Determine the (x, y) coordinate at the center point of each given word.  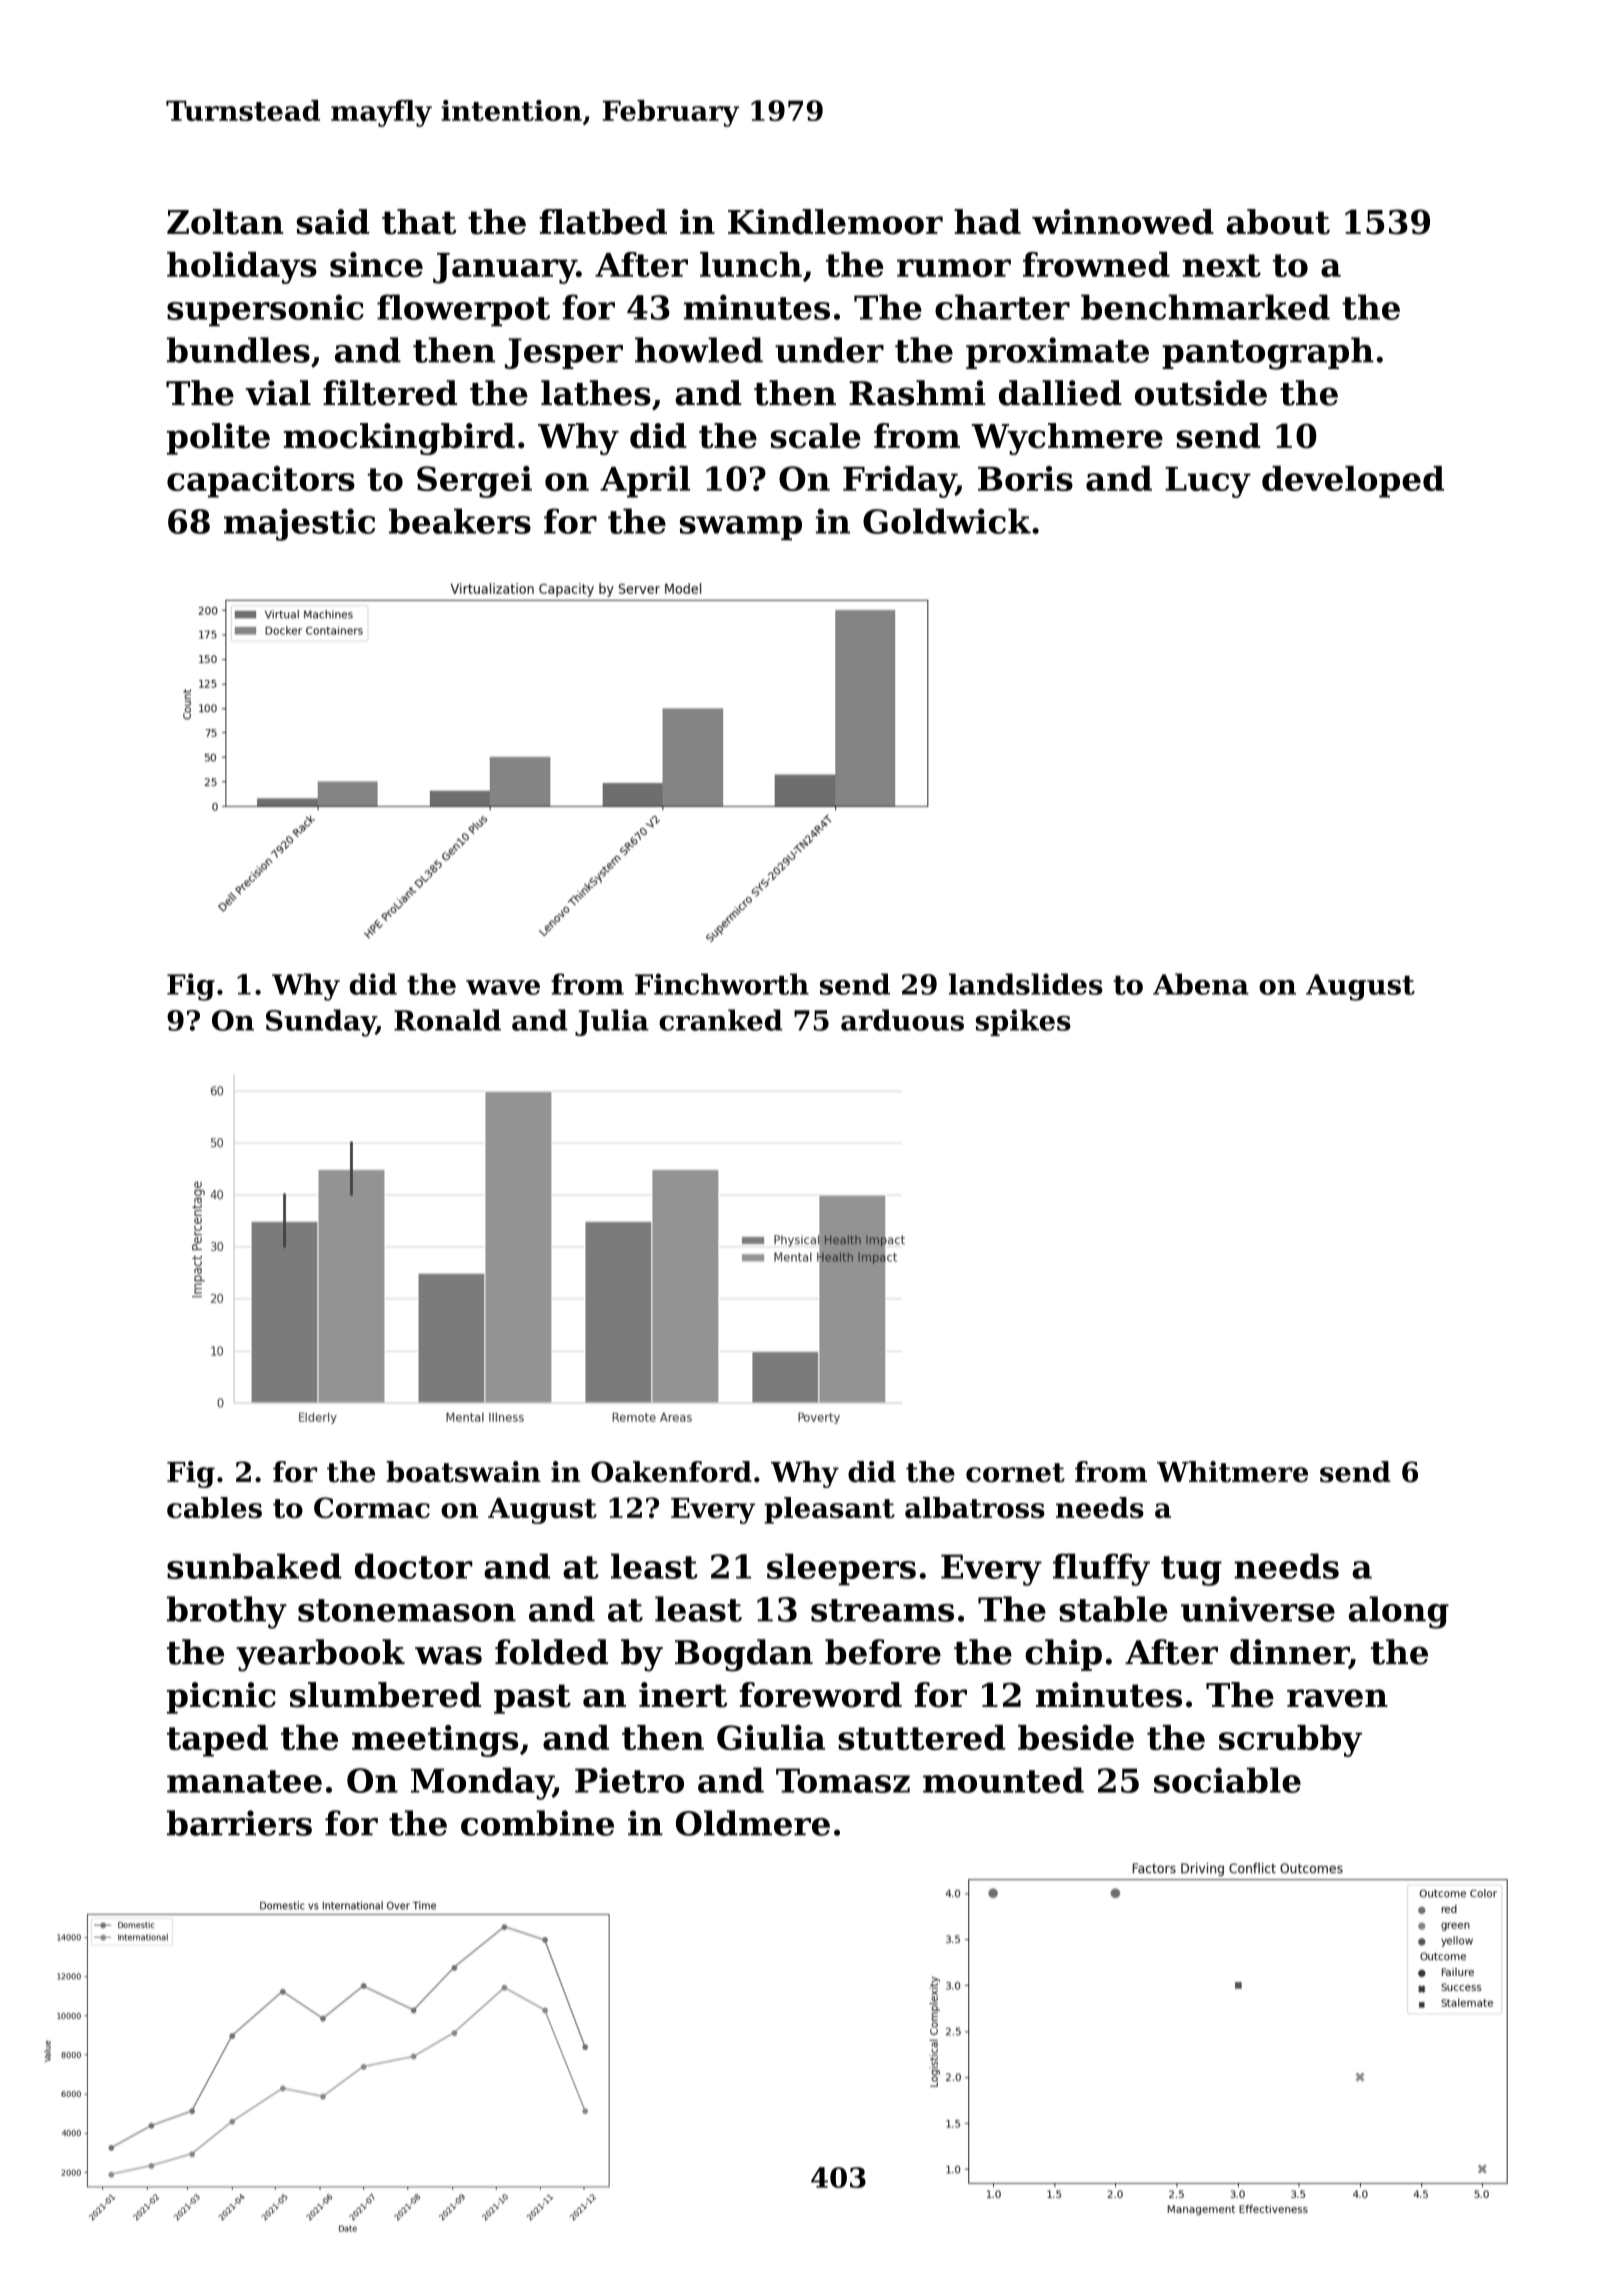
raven (1337, 1698)
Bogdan (744, 1655)
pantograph (1268, 353)
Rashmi (917, 393)
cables (214, 1507)
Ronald (447, 1020)
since (376, 264)
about (1278, 222)
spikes (1023, 1022)
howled (699, 350)
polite (218, 439)
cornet (1015, 1473)
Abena (1201, 984)
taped (217, 1741)
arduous (902, 1020)
